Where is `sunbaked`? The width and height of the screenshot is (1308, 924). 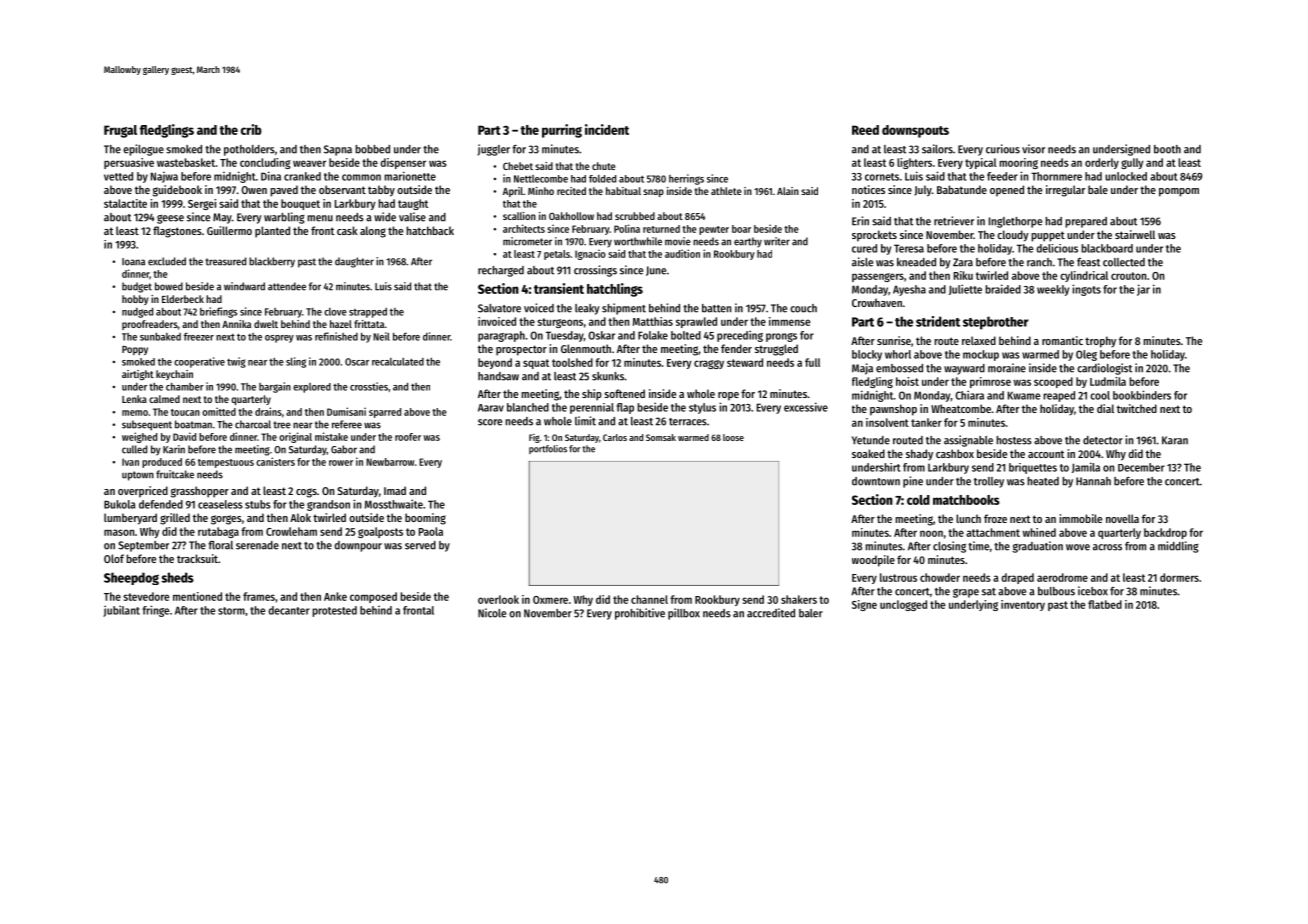 sunbaked is located at coordinates (160, 336).
